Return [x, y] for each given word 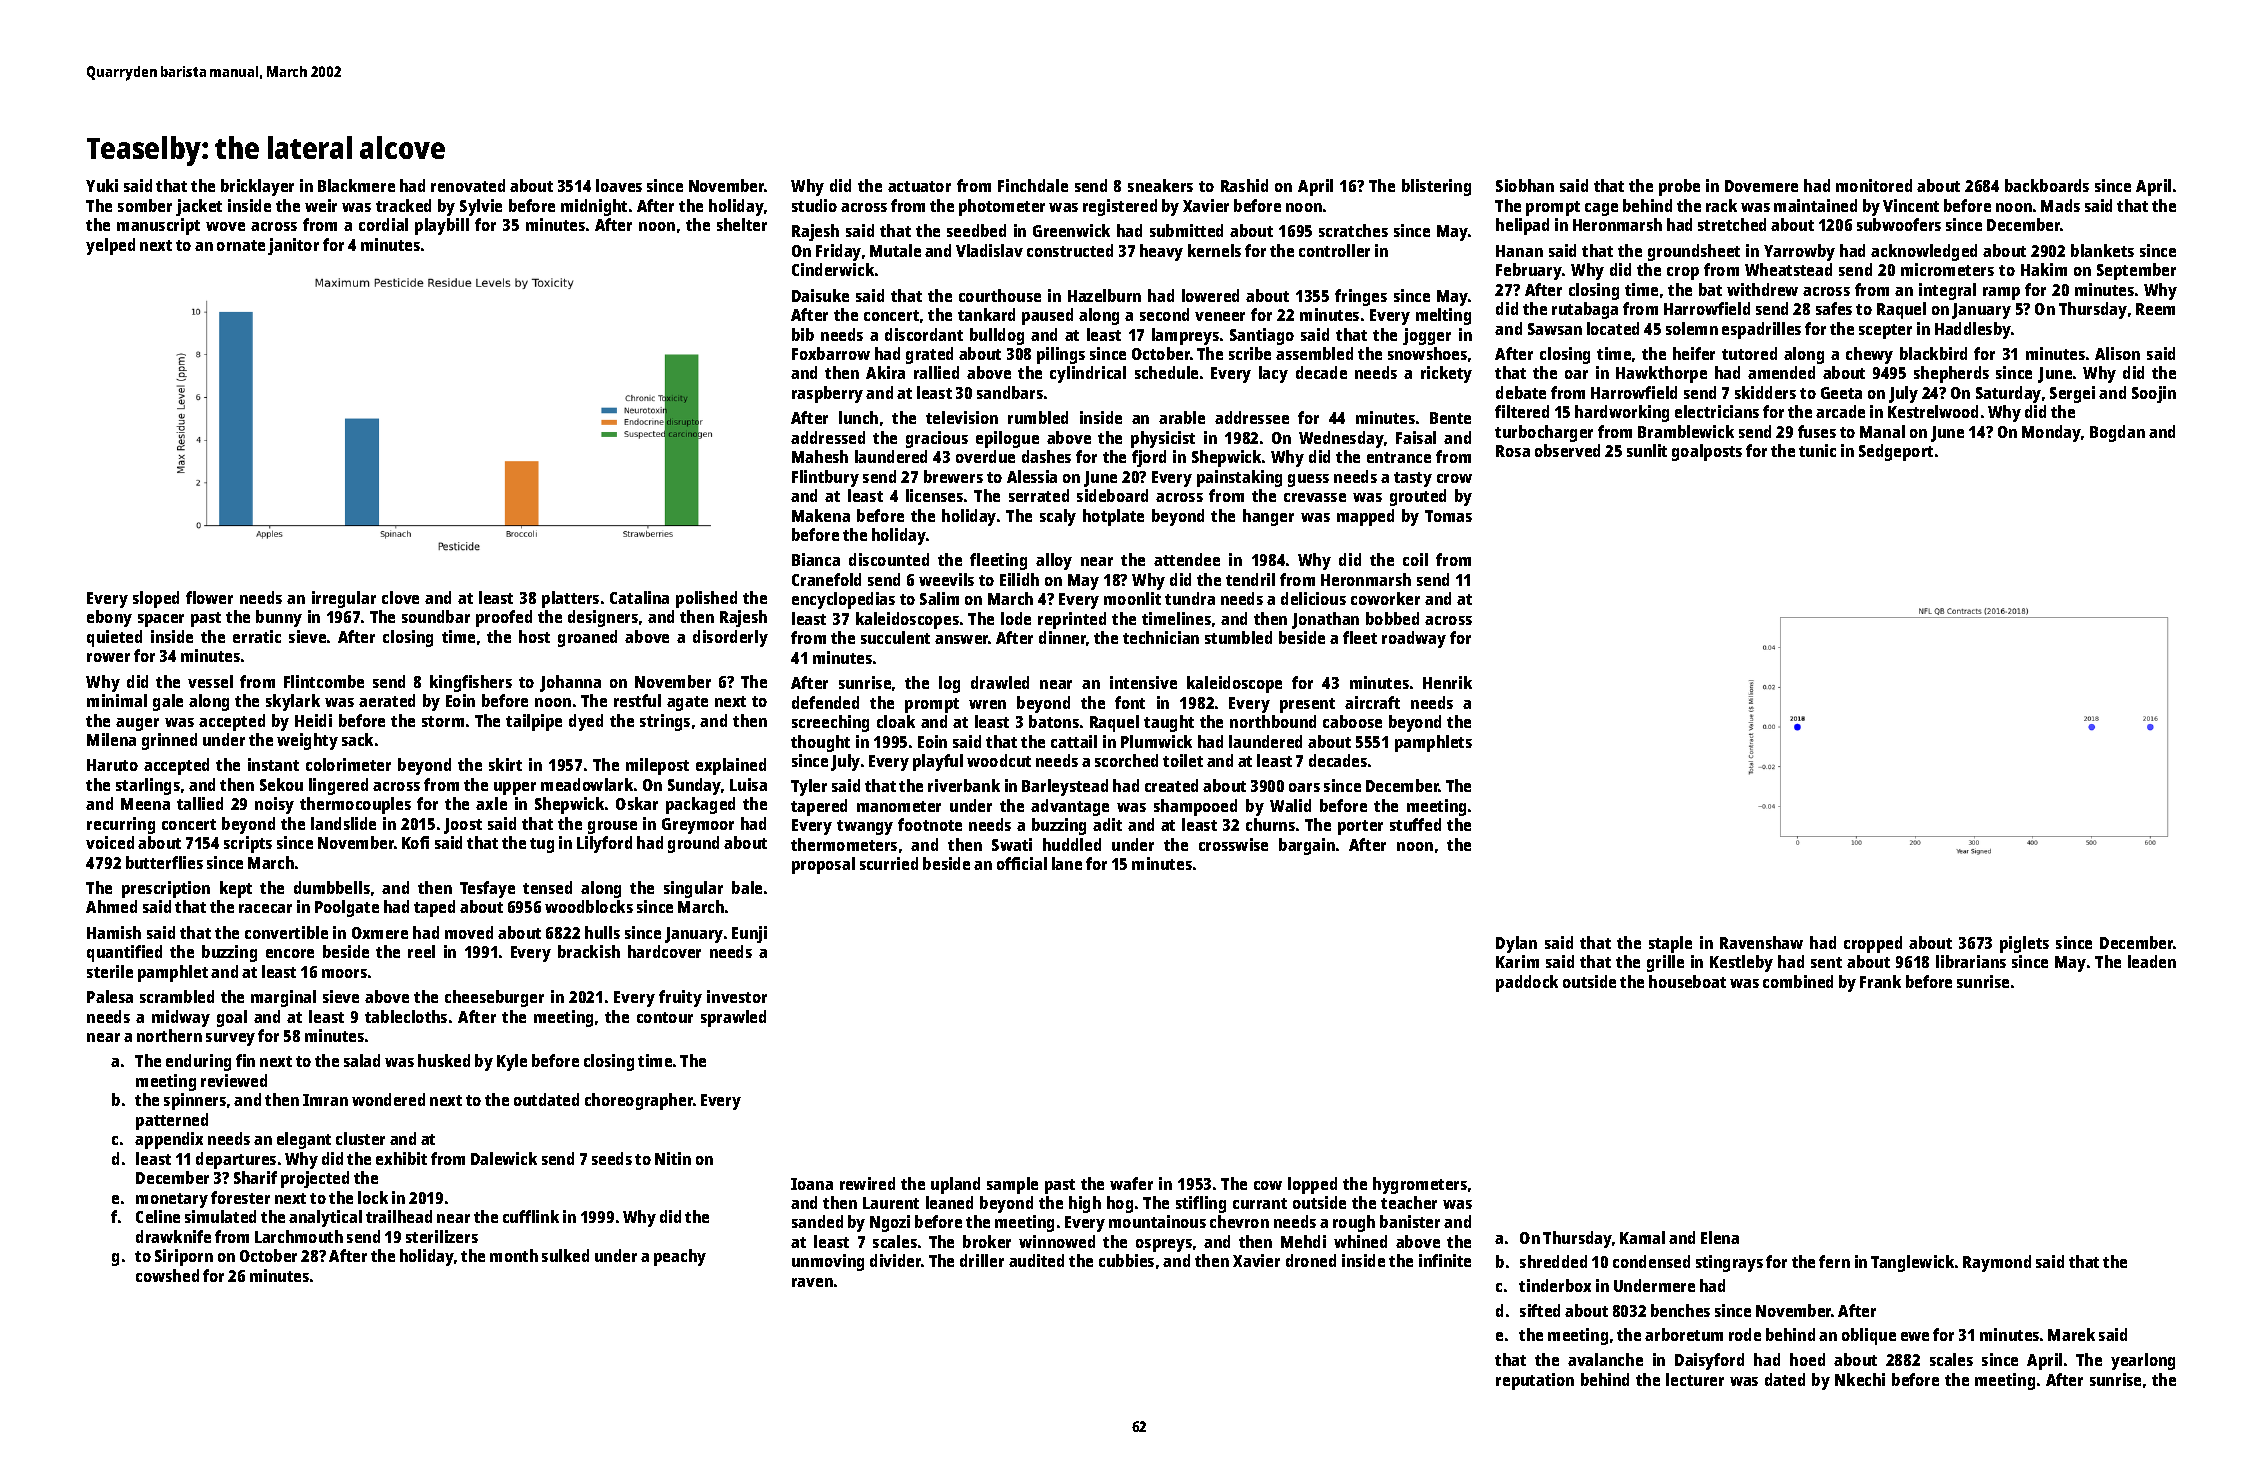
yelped [110, 246]
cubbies [1126, 1260]
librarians [1971, 961]
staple [1670, 944]
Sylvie [481, 207]
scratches [1353, 230]
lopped [1312, 1185]
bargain [1307, 846]
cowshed [167, 1275]
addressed [828, 437]
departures [236, 1160]
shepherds [1951, 374]
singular [693, 889]
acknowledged [1924, 252]
